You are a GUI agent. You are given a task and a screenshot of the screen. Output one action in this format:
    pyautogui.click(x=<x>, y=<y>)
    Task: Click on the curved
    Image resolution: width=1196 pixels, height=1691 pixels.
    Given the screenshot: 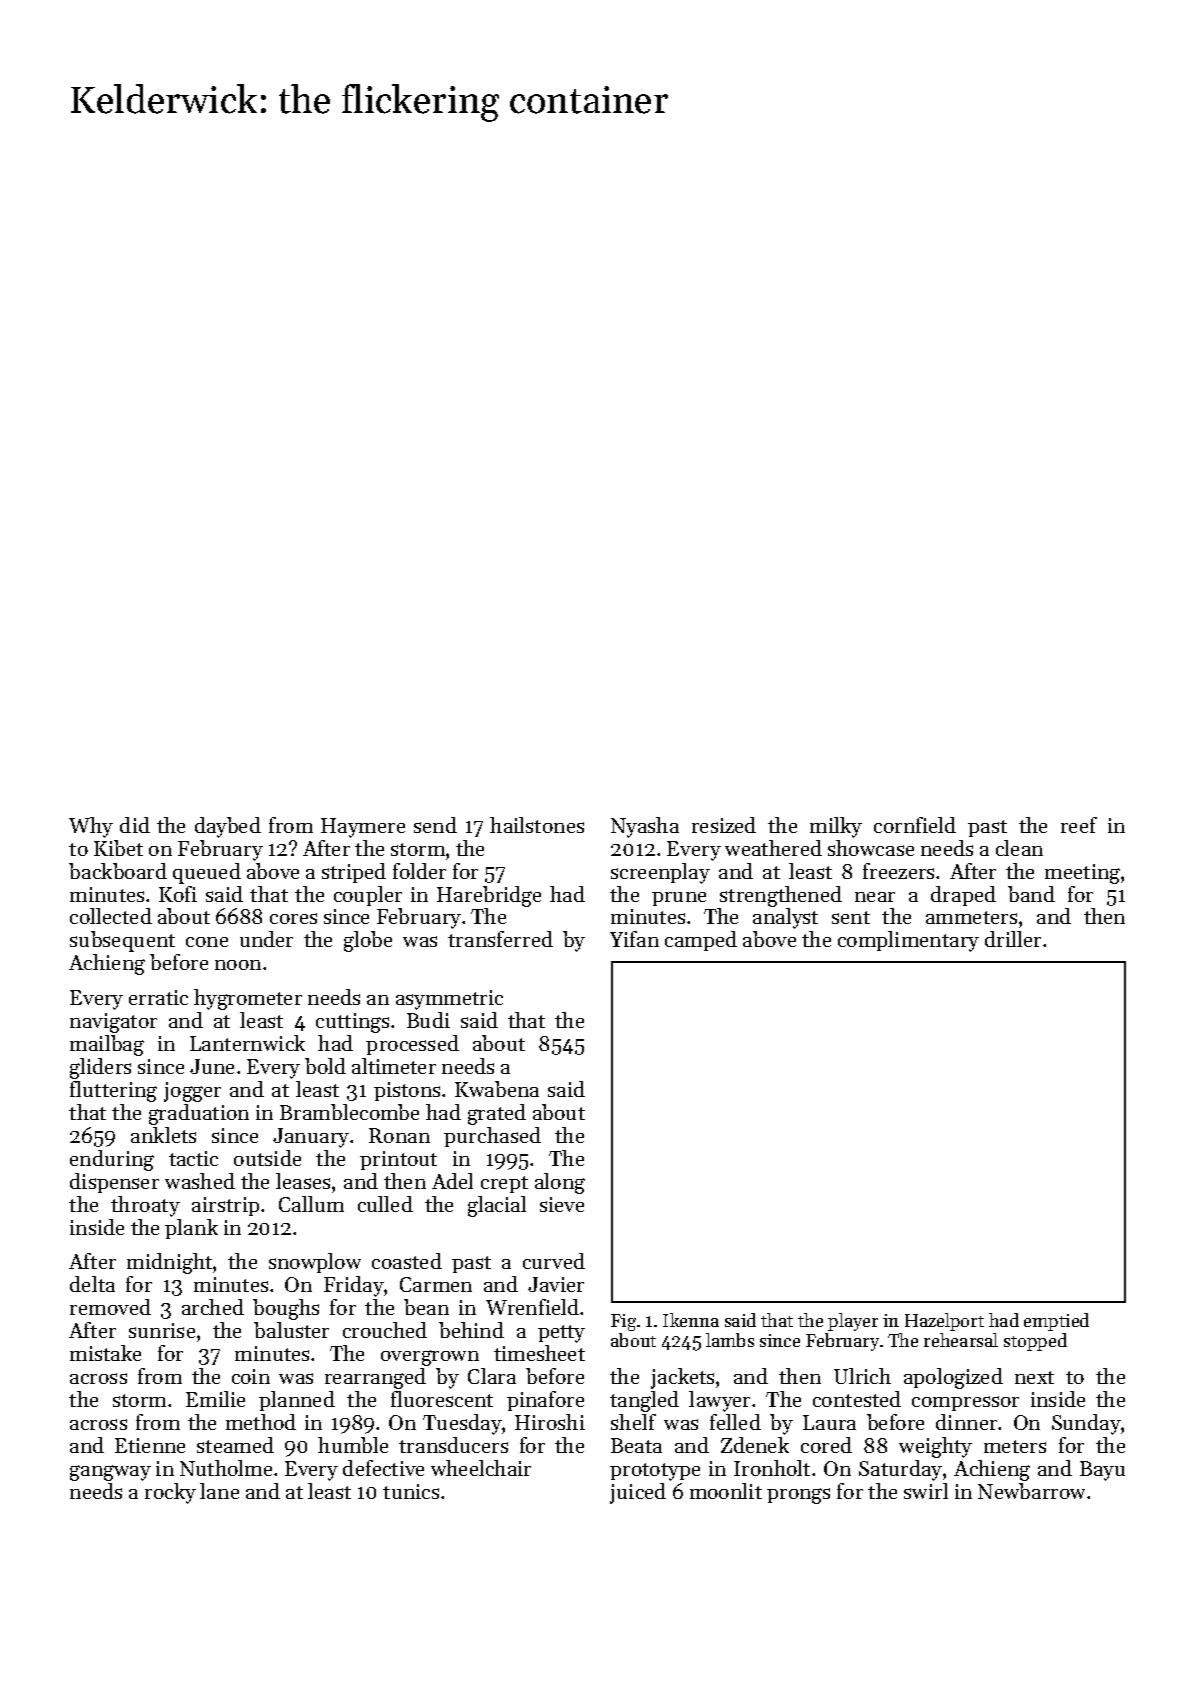 What is the action you would take?
    pyautogui.click(x=554, y=1261)
